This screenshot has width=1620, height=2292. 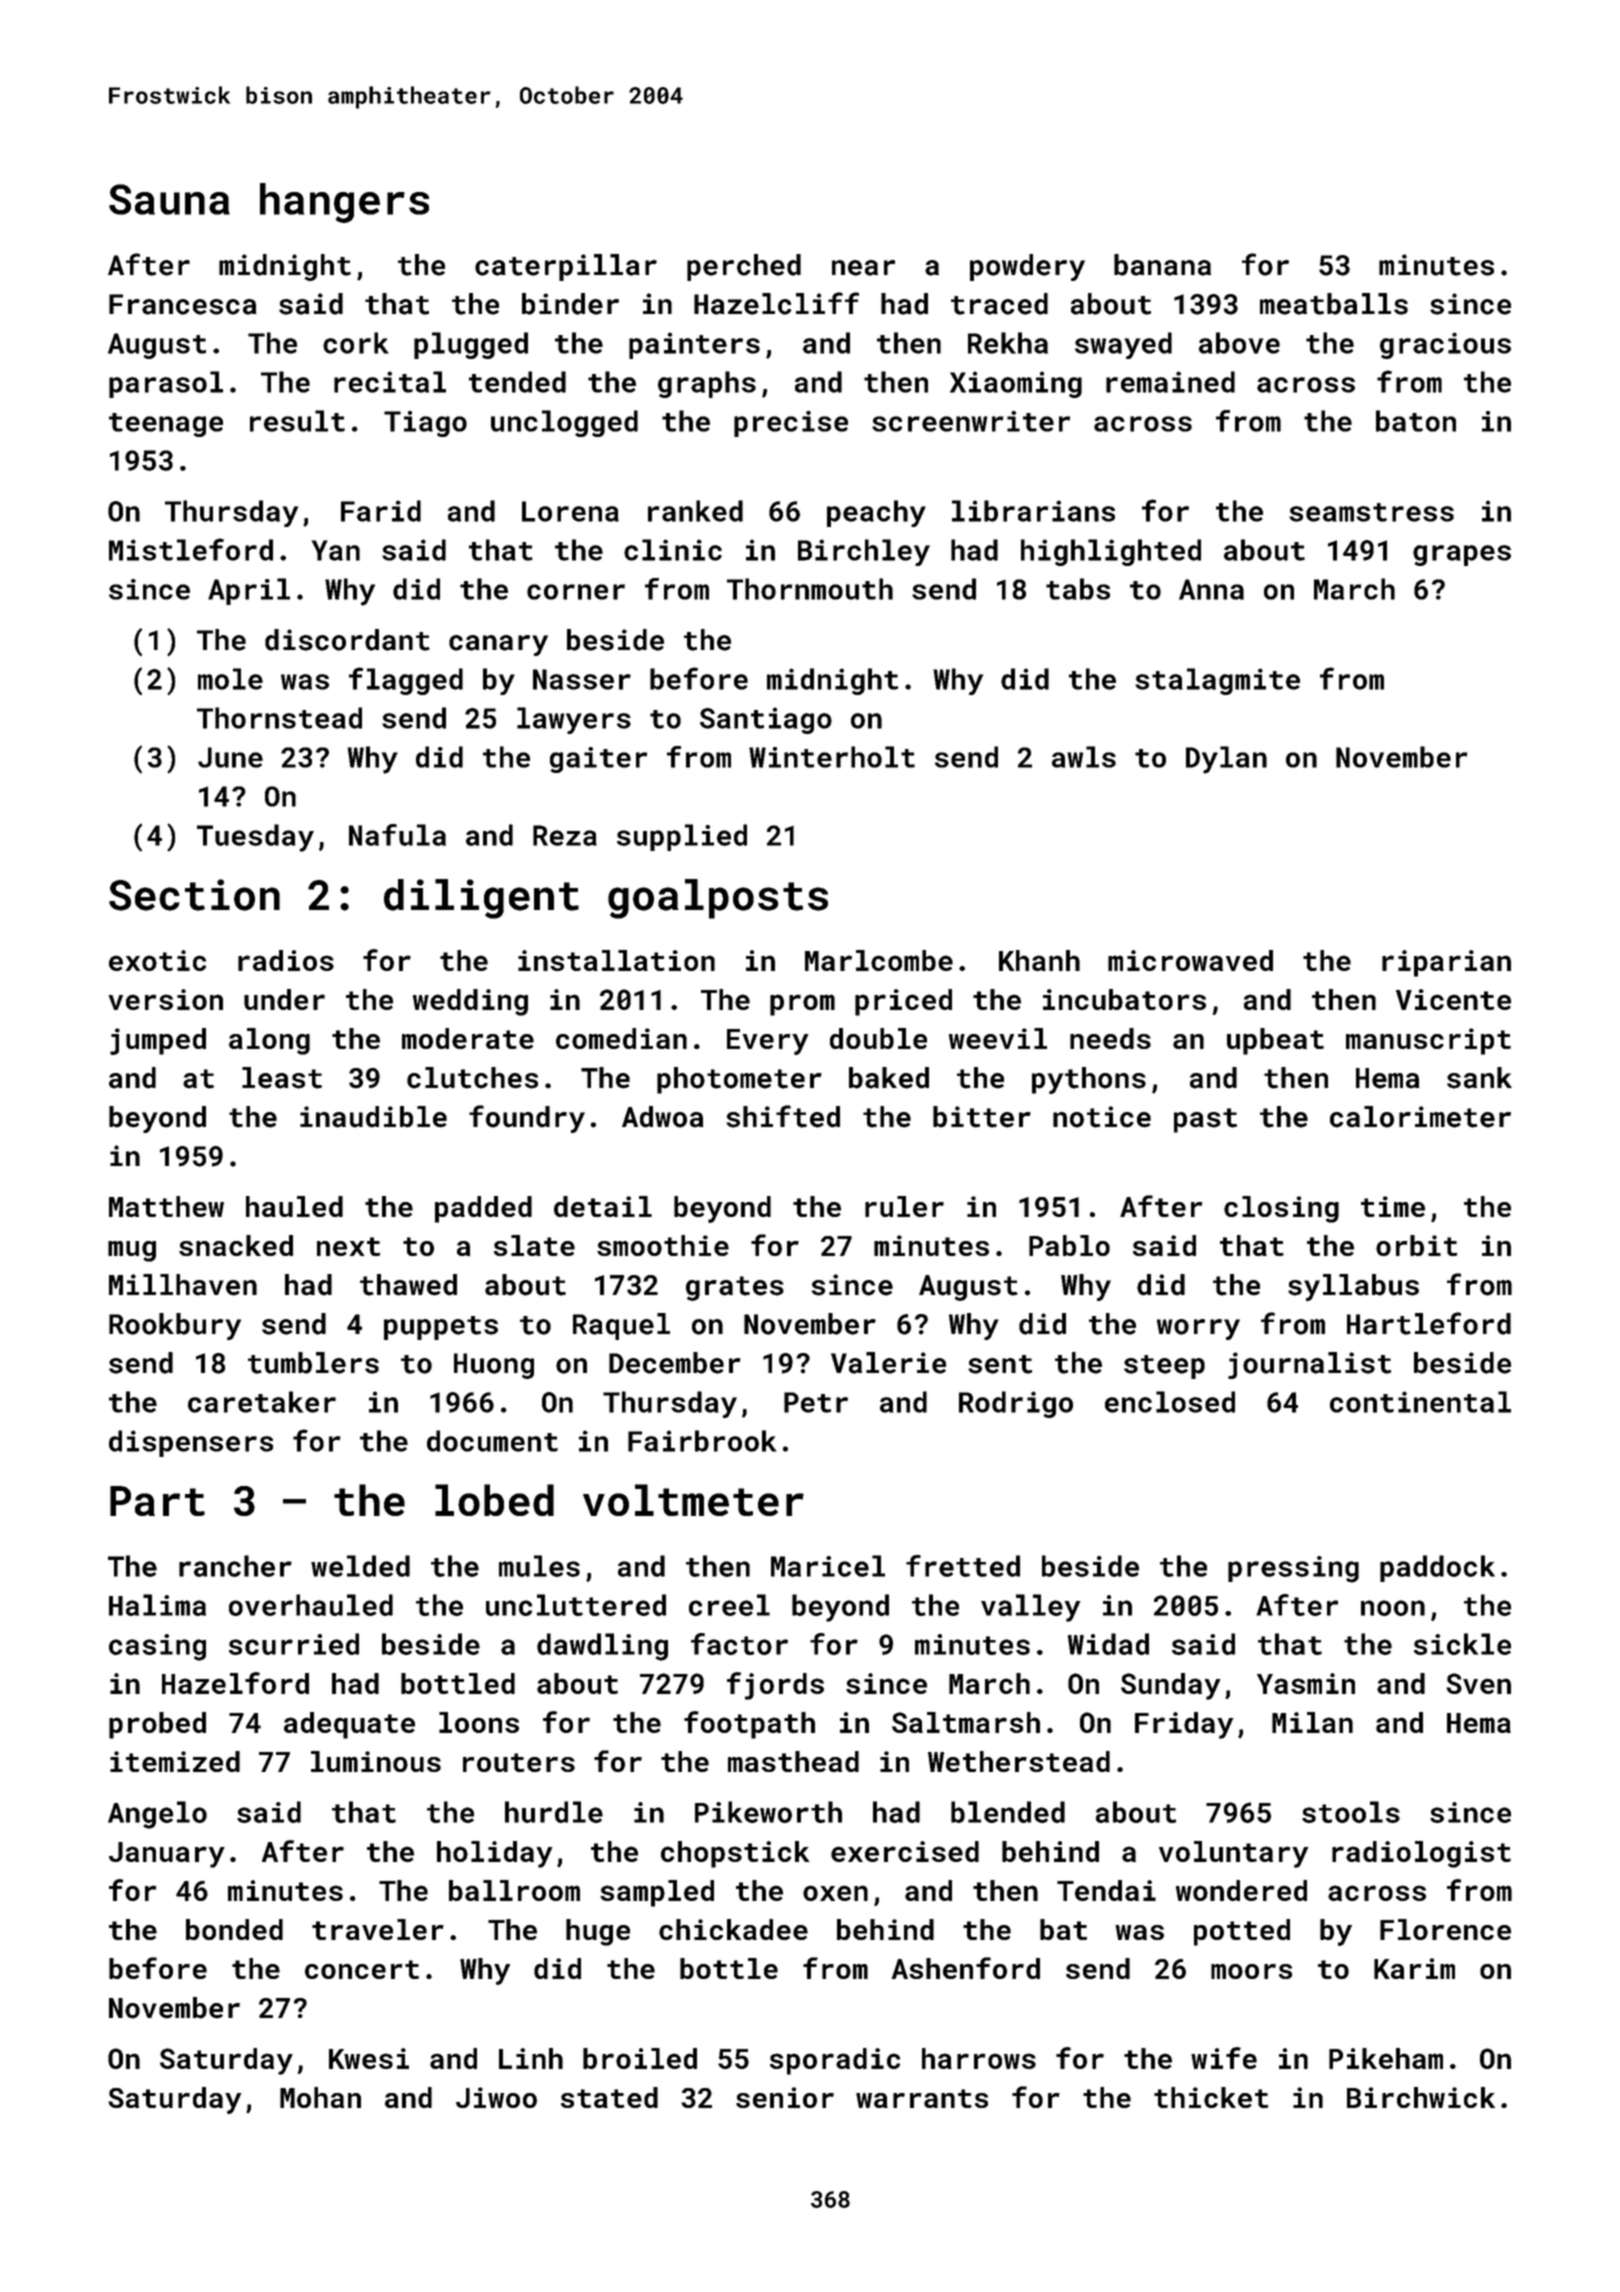 What do you see at coordinates (1393, 1608) in the screenshot?
I see `noon` at bounding box center [1393, 1608].
